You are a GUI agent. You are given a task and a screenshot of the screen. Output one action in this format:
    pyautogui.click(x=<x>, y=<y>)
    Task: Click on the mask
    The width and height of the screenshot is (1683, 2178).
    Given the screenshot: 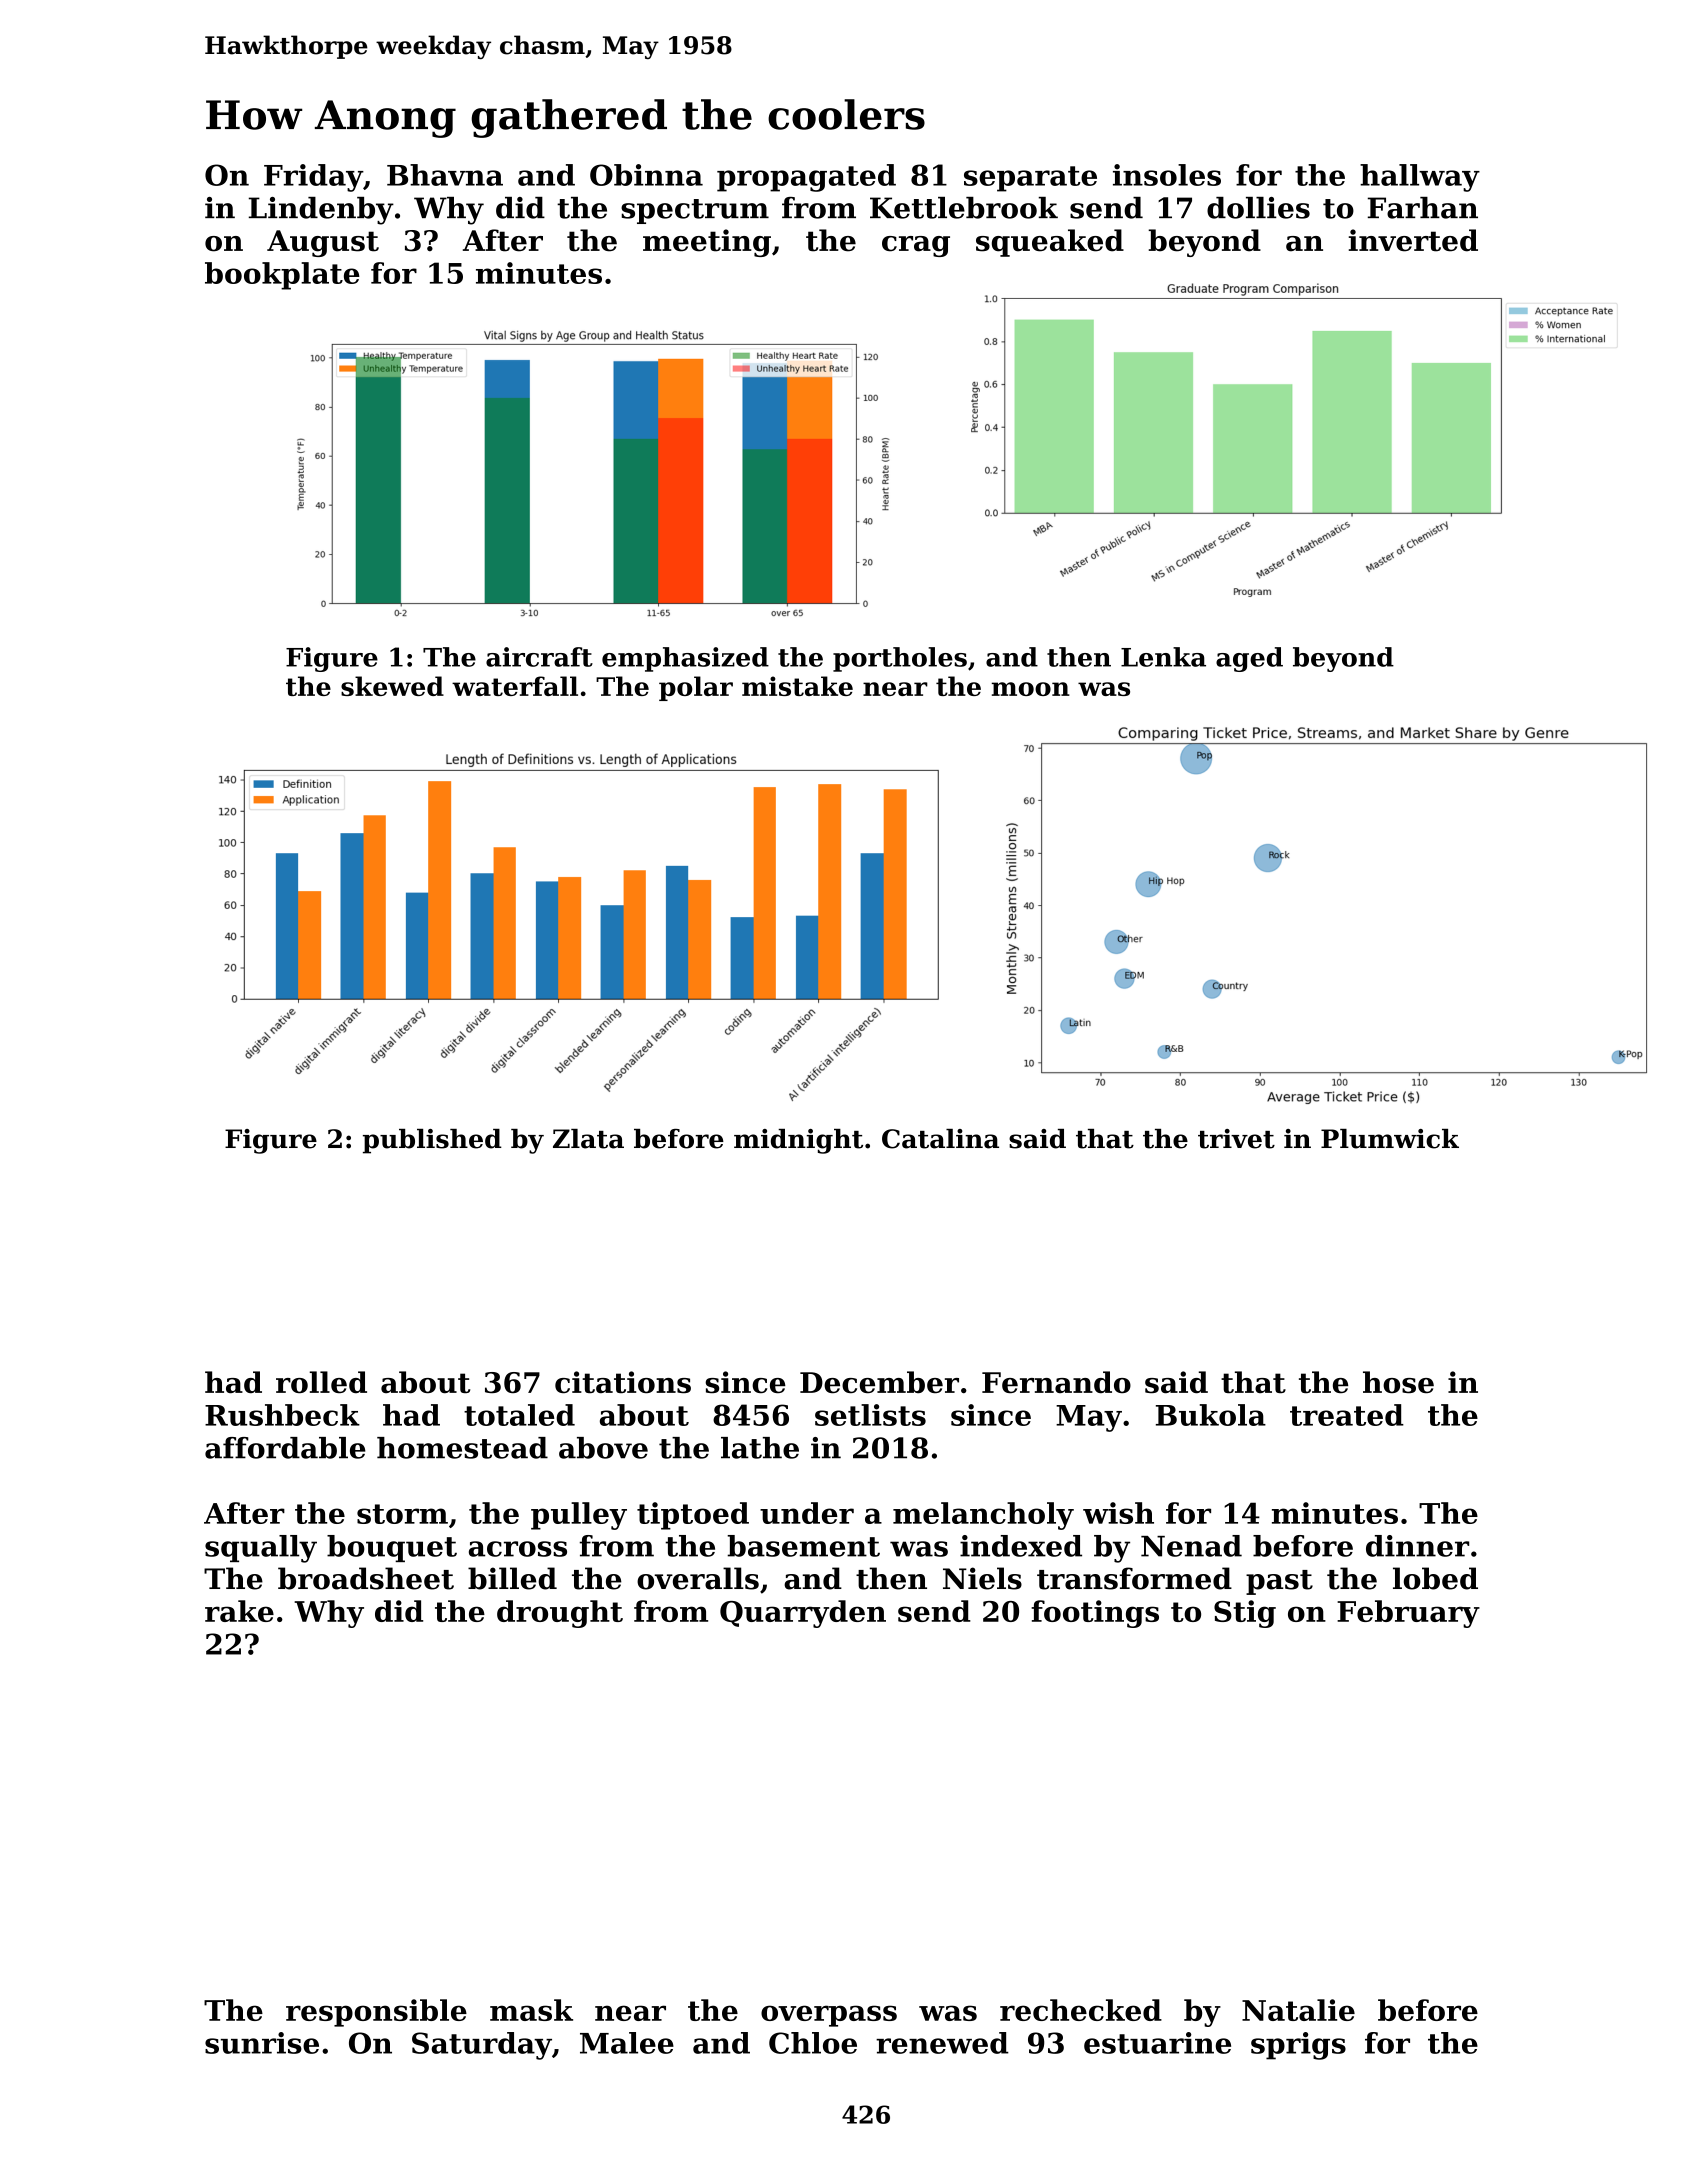 What is the action you would take?
    pyautogui.click(x=531, y=2010)
